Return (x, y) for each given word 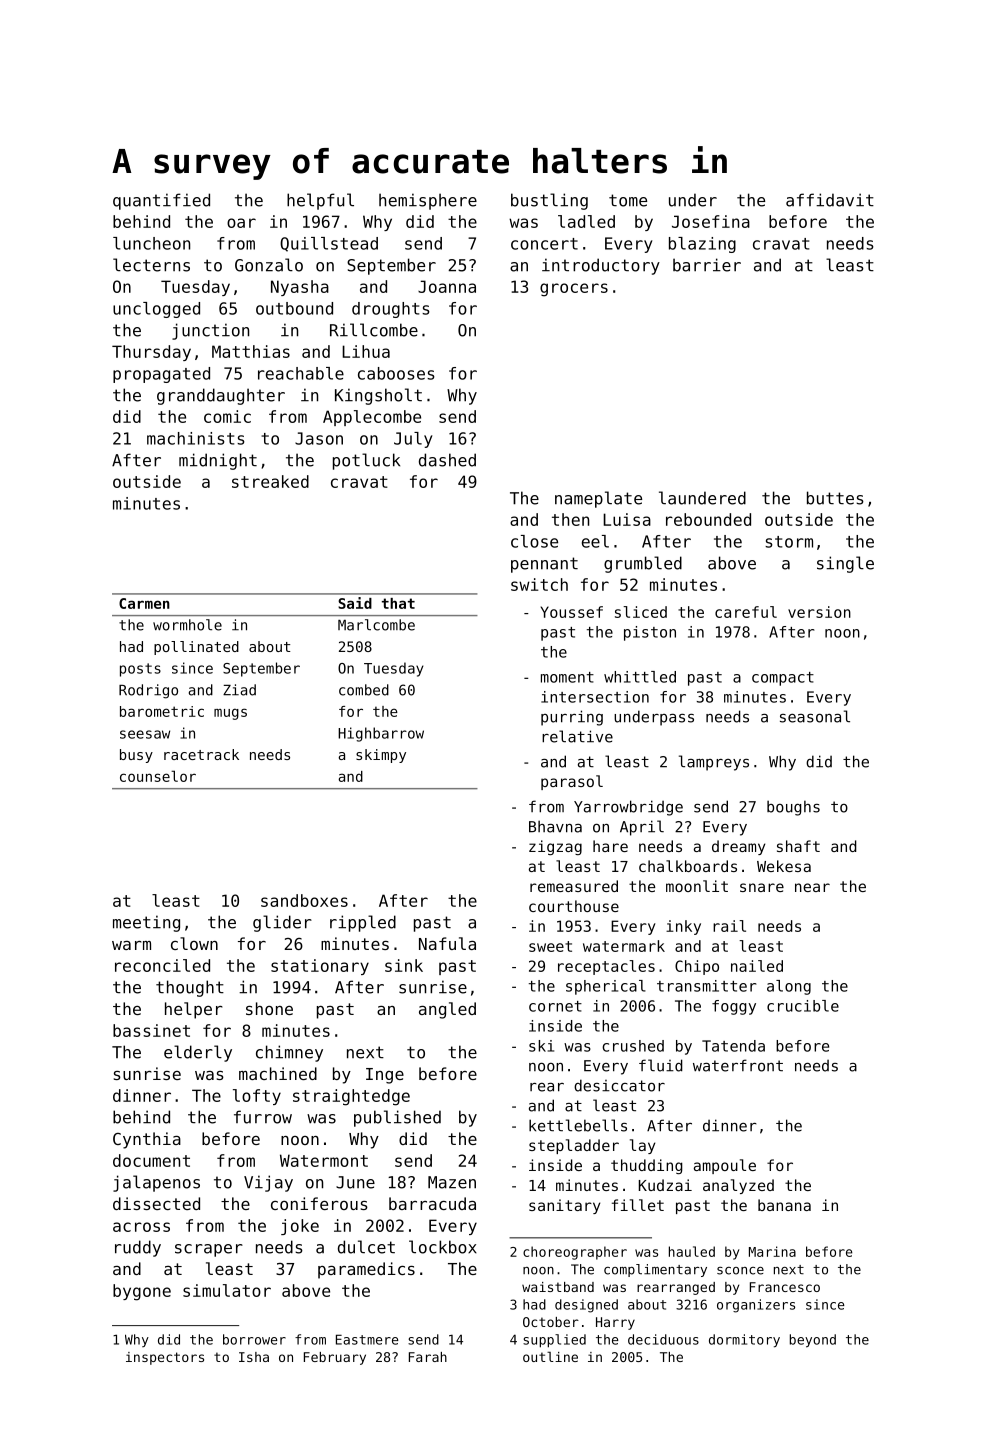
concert (544, 244)
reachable (301, 373)
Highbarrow (381, 734)
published (397, 1118)
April (642, 828)
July (413, 440)
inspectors (165, 1358)
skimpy (381, 756)
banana (784, 1205)
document (151, 1160)
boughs (793, 808)
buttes (835, 498)
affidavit (830, 200)
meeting (146, 923)
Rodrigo (148, 691)
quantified (161, 201)
